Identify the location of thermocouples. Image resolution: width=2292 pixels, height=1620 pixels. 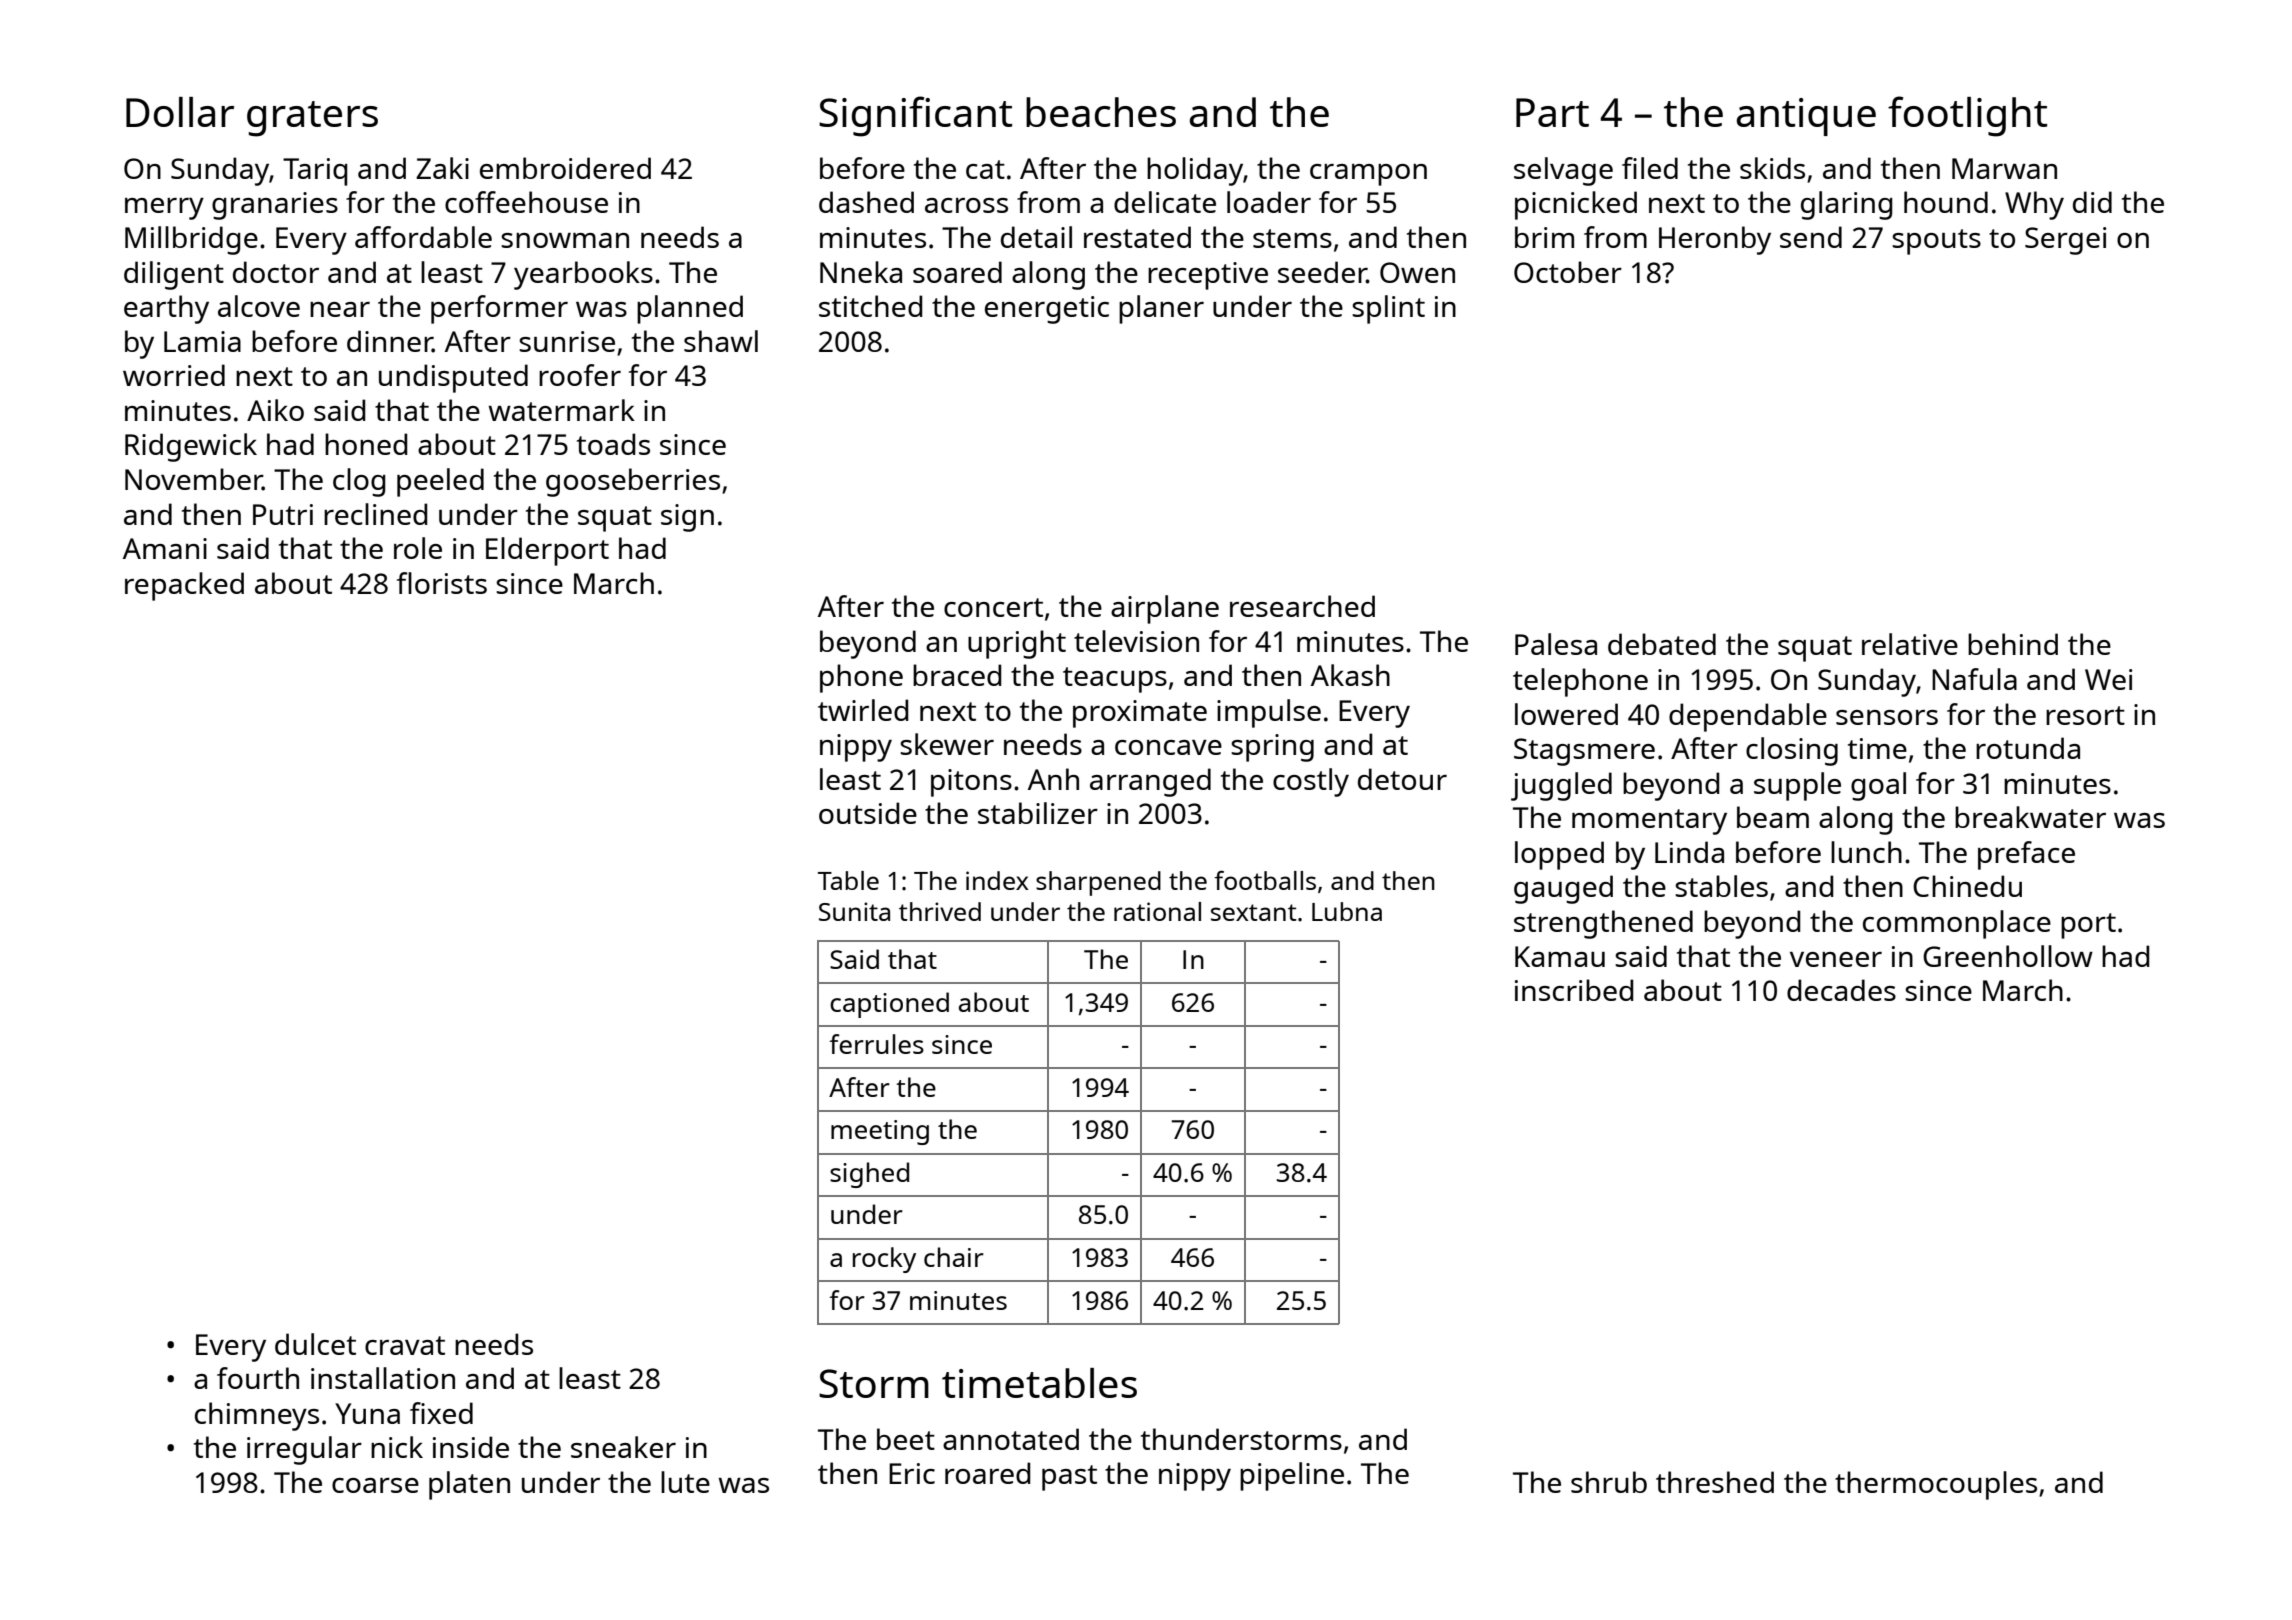
(1936, 1485).
